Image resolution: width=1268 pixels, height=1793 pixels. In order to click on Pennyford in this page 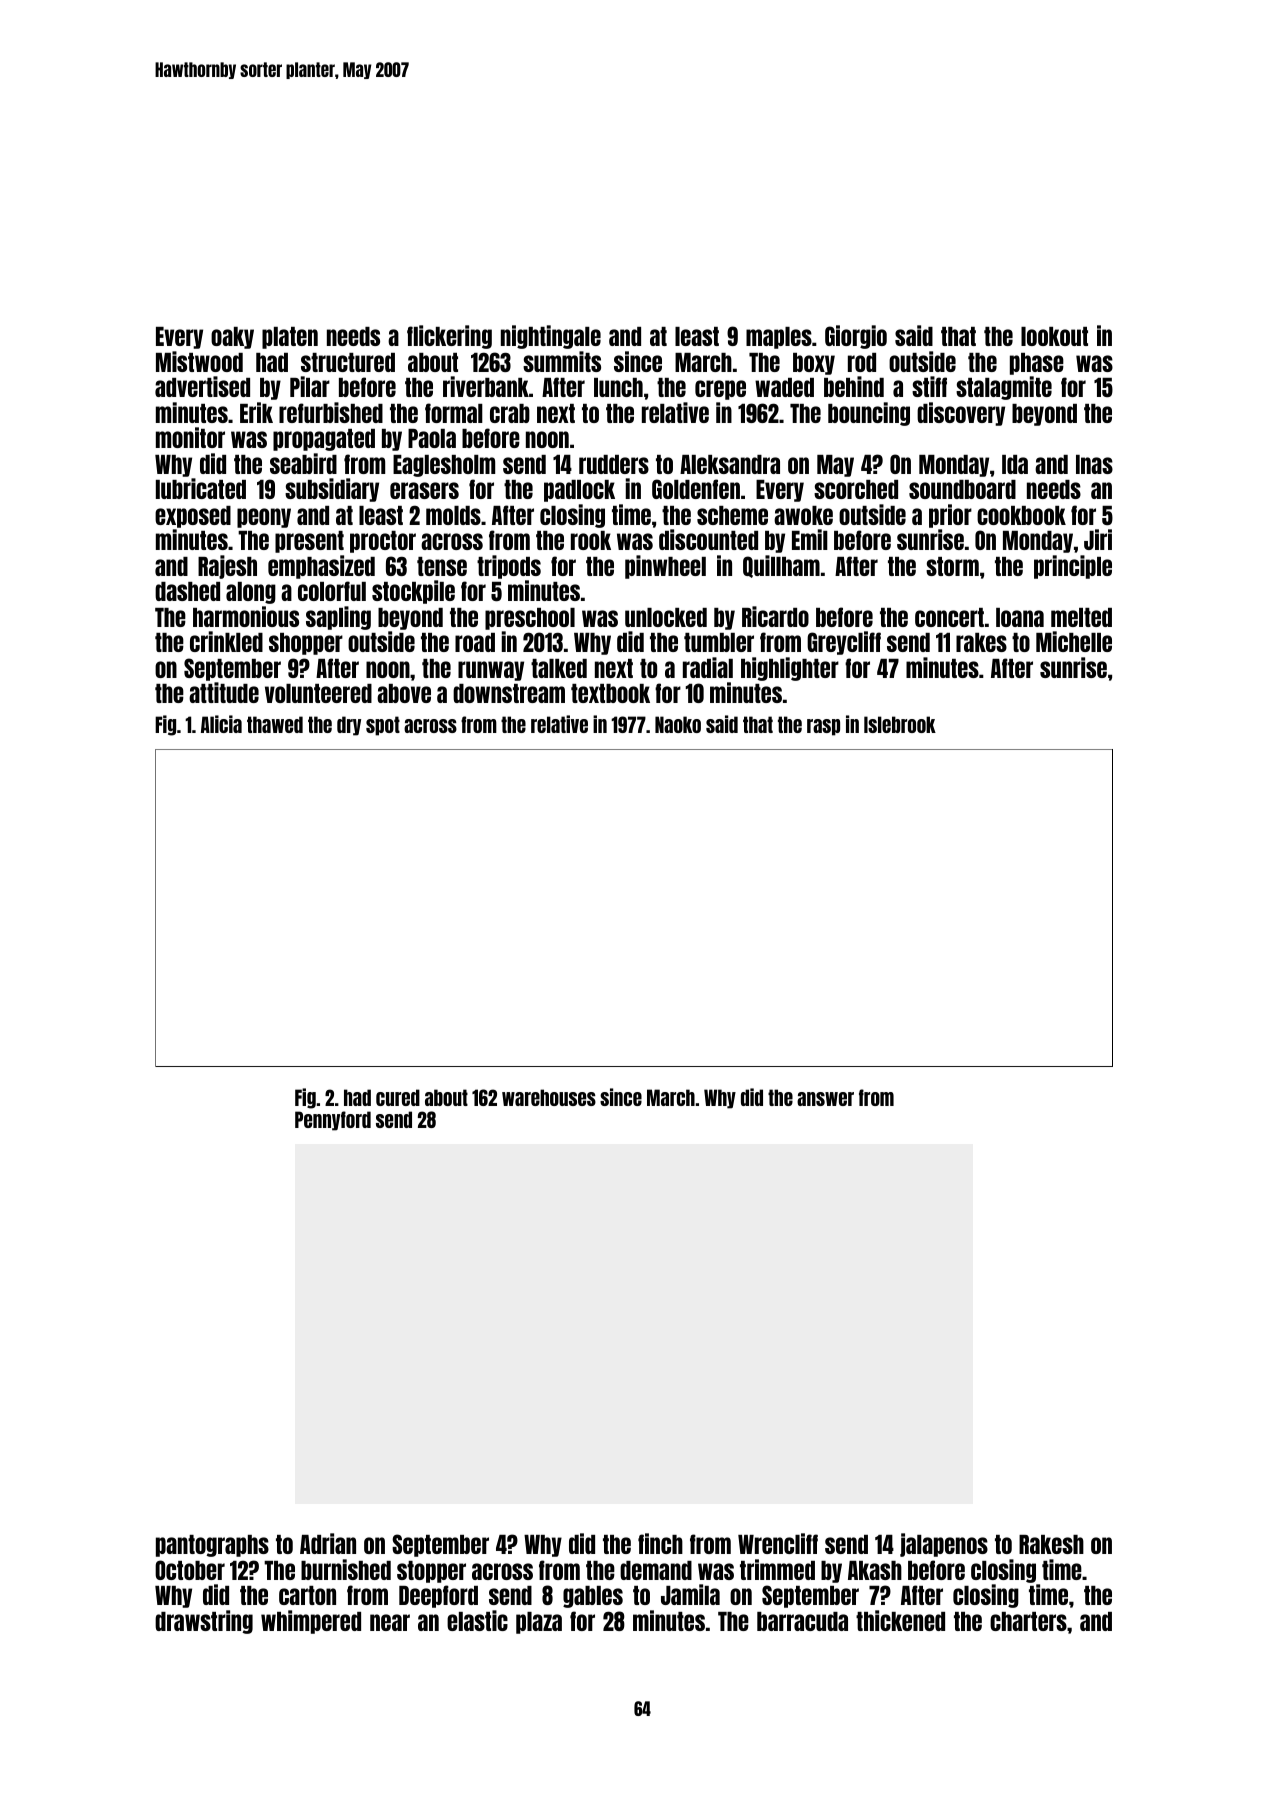, I will do `click(333, 1121)`.
